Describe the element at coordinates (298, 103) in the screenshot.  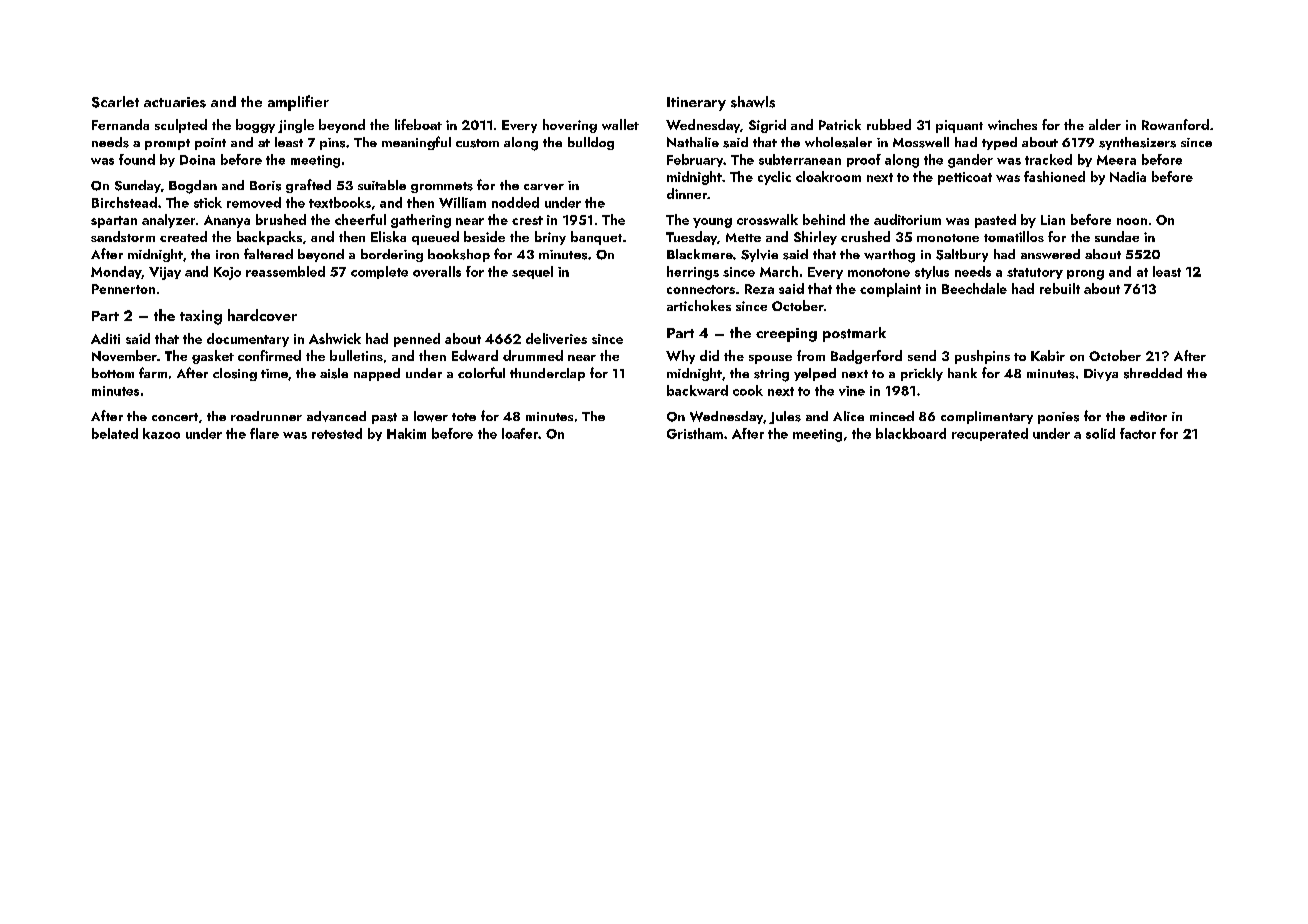
I see `amplifier` at that location.
